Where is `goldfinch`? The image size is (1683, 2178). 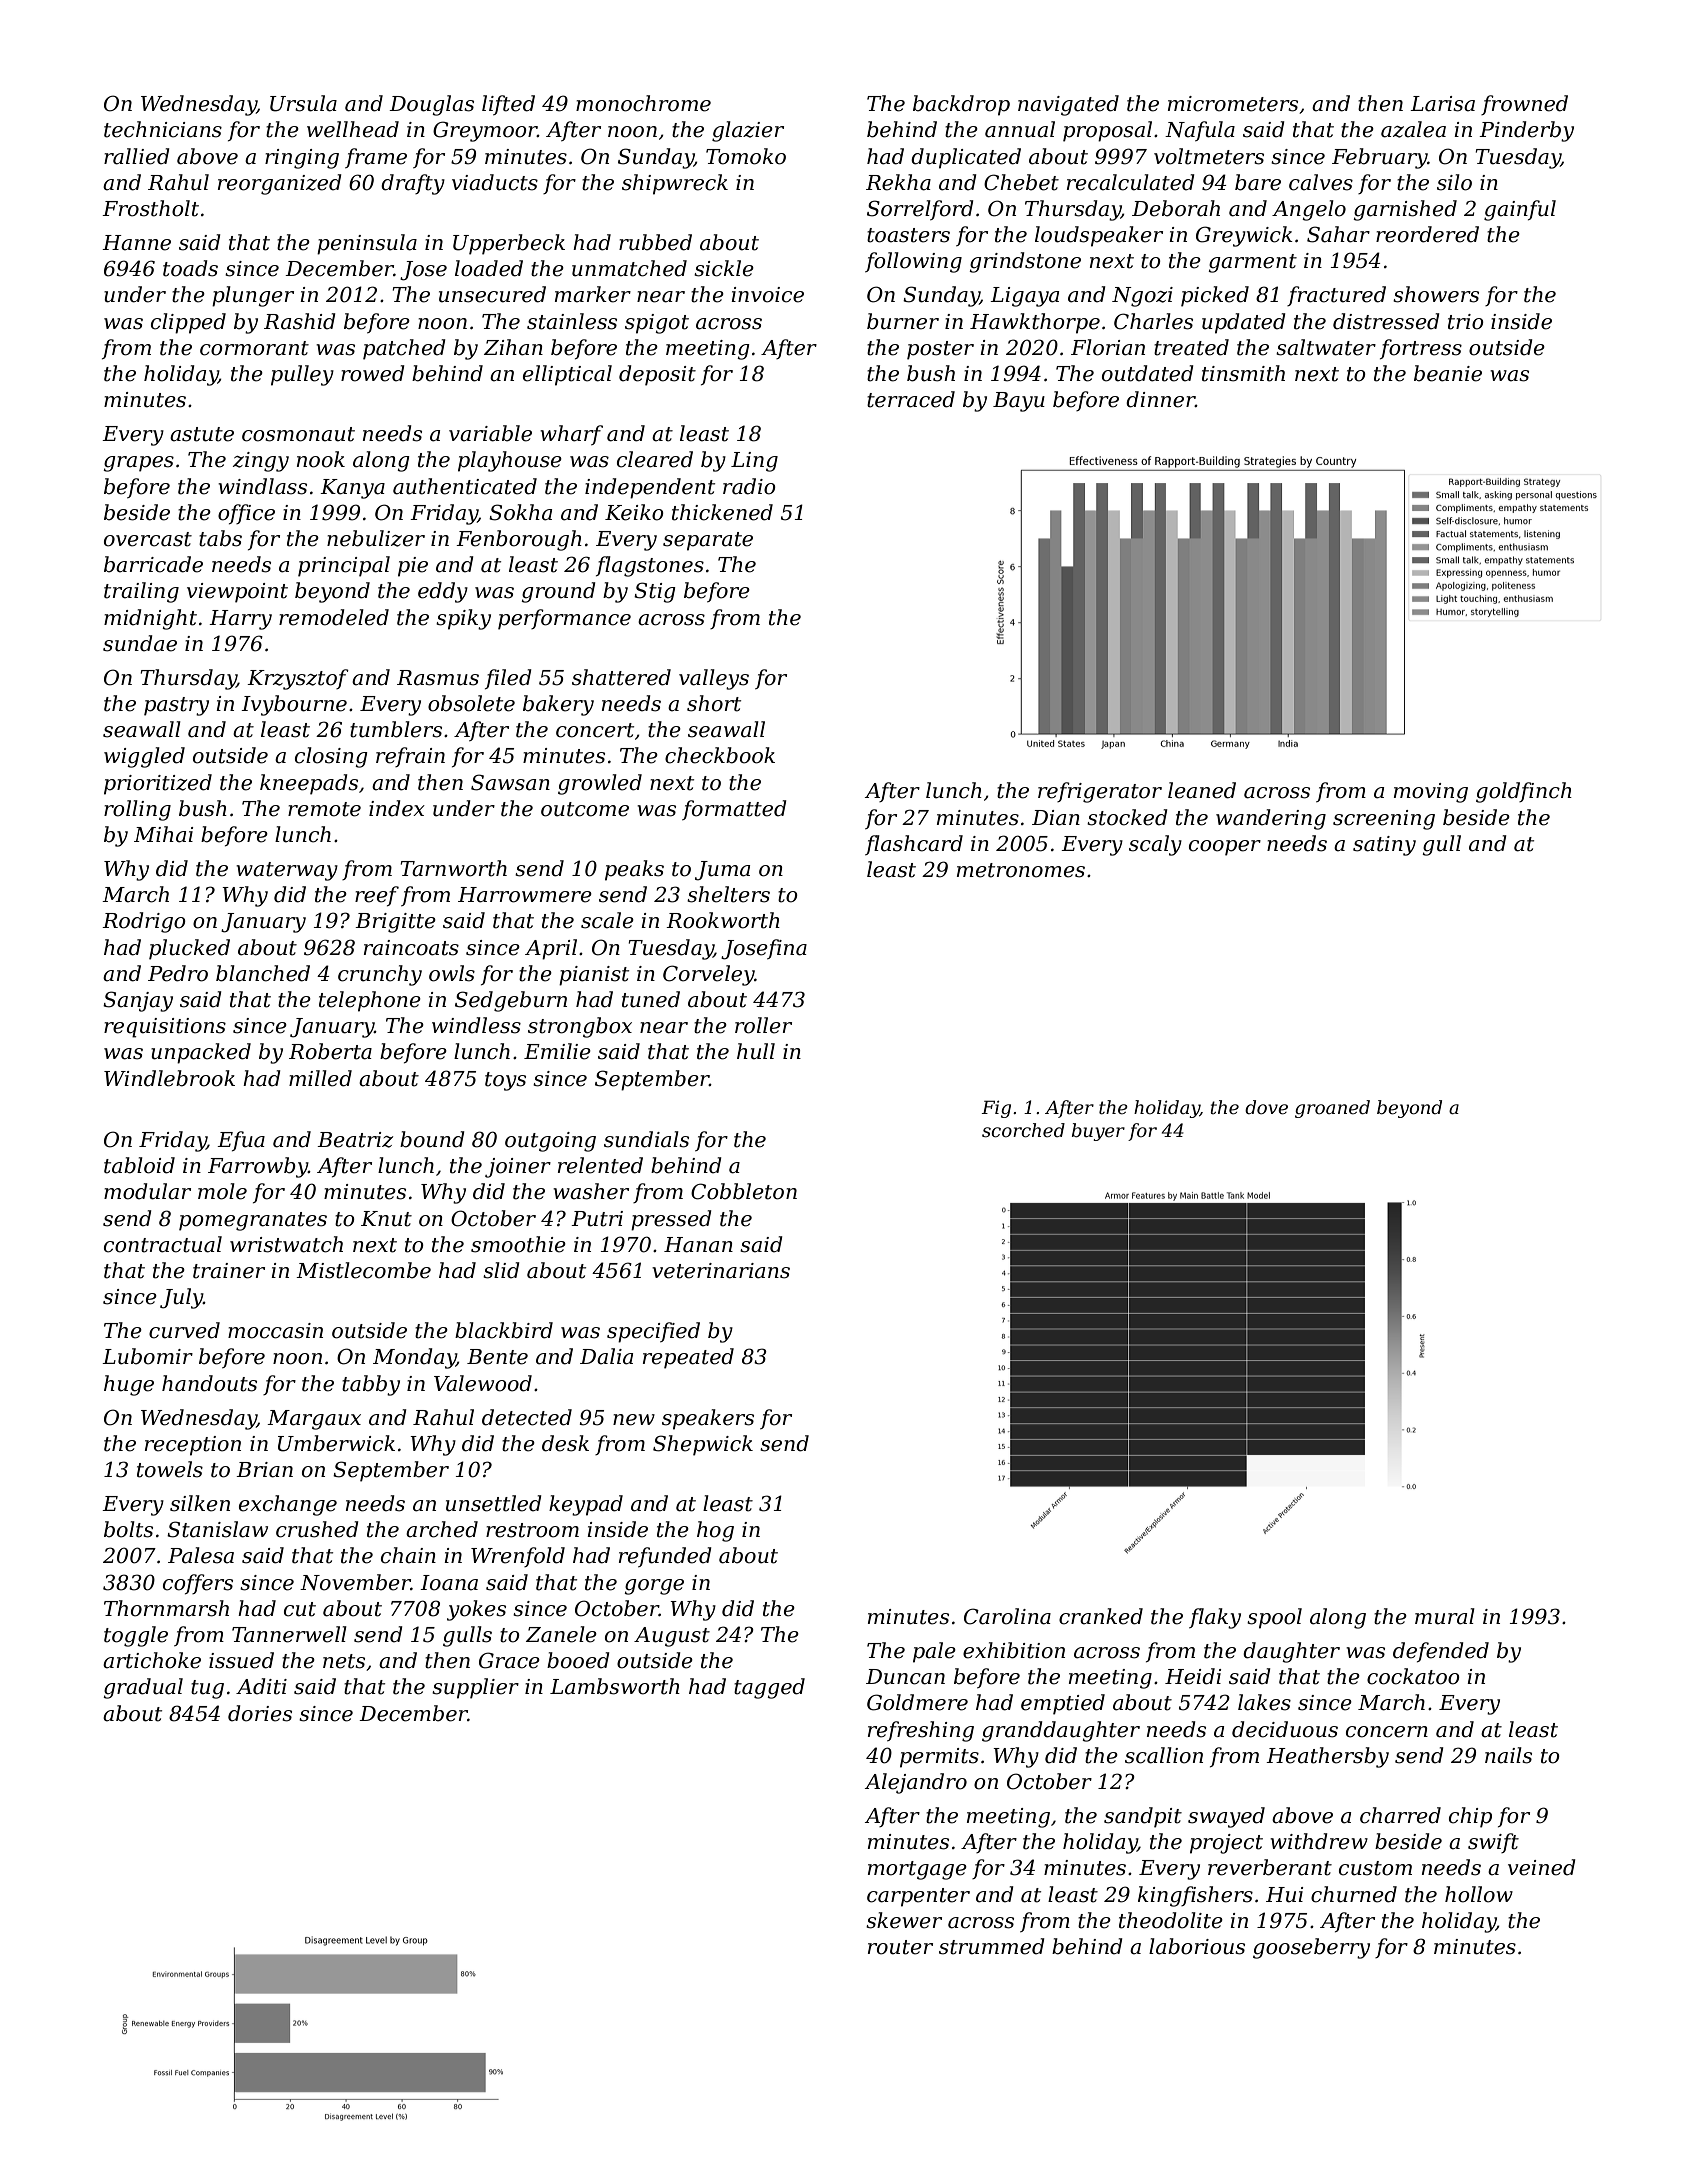
goldfinch is located at coordinates (1524, 792).
